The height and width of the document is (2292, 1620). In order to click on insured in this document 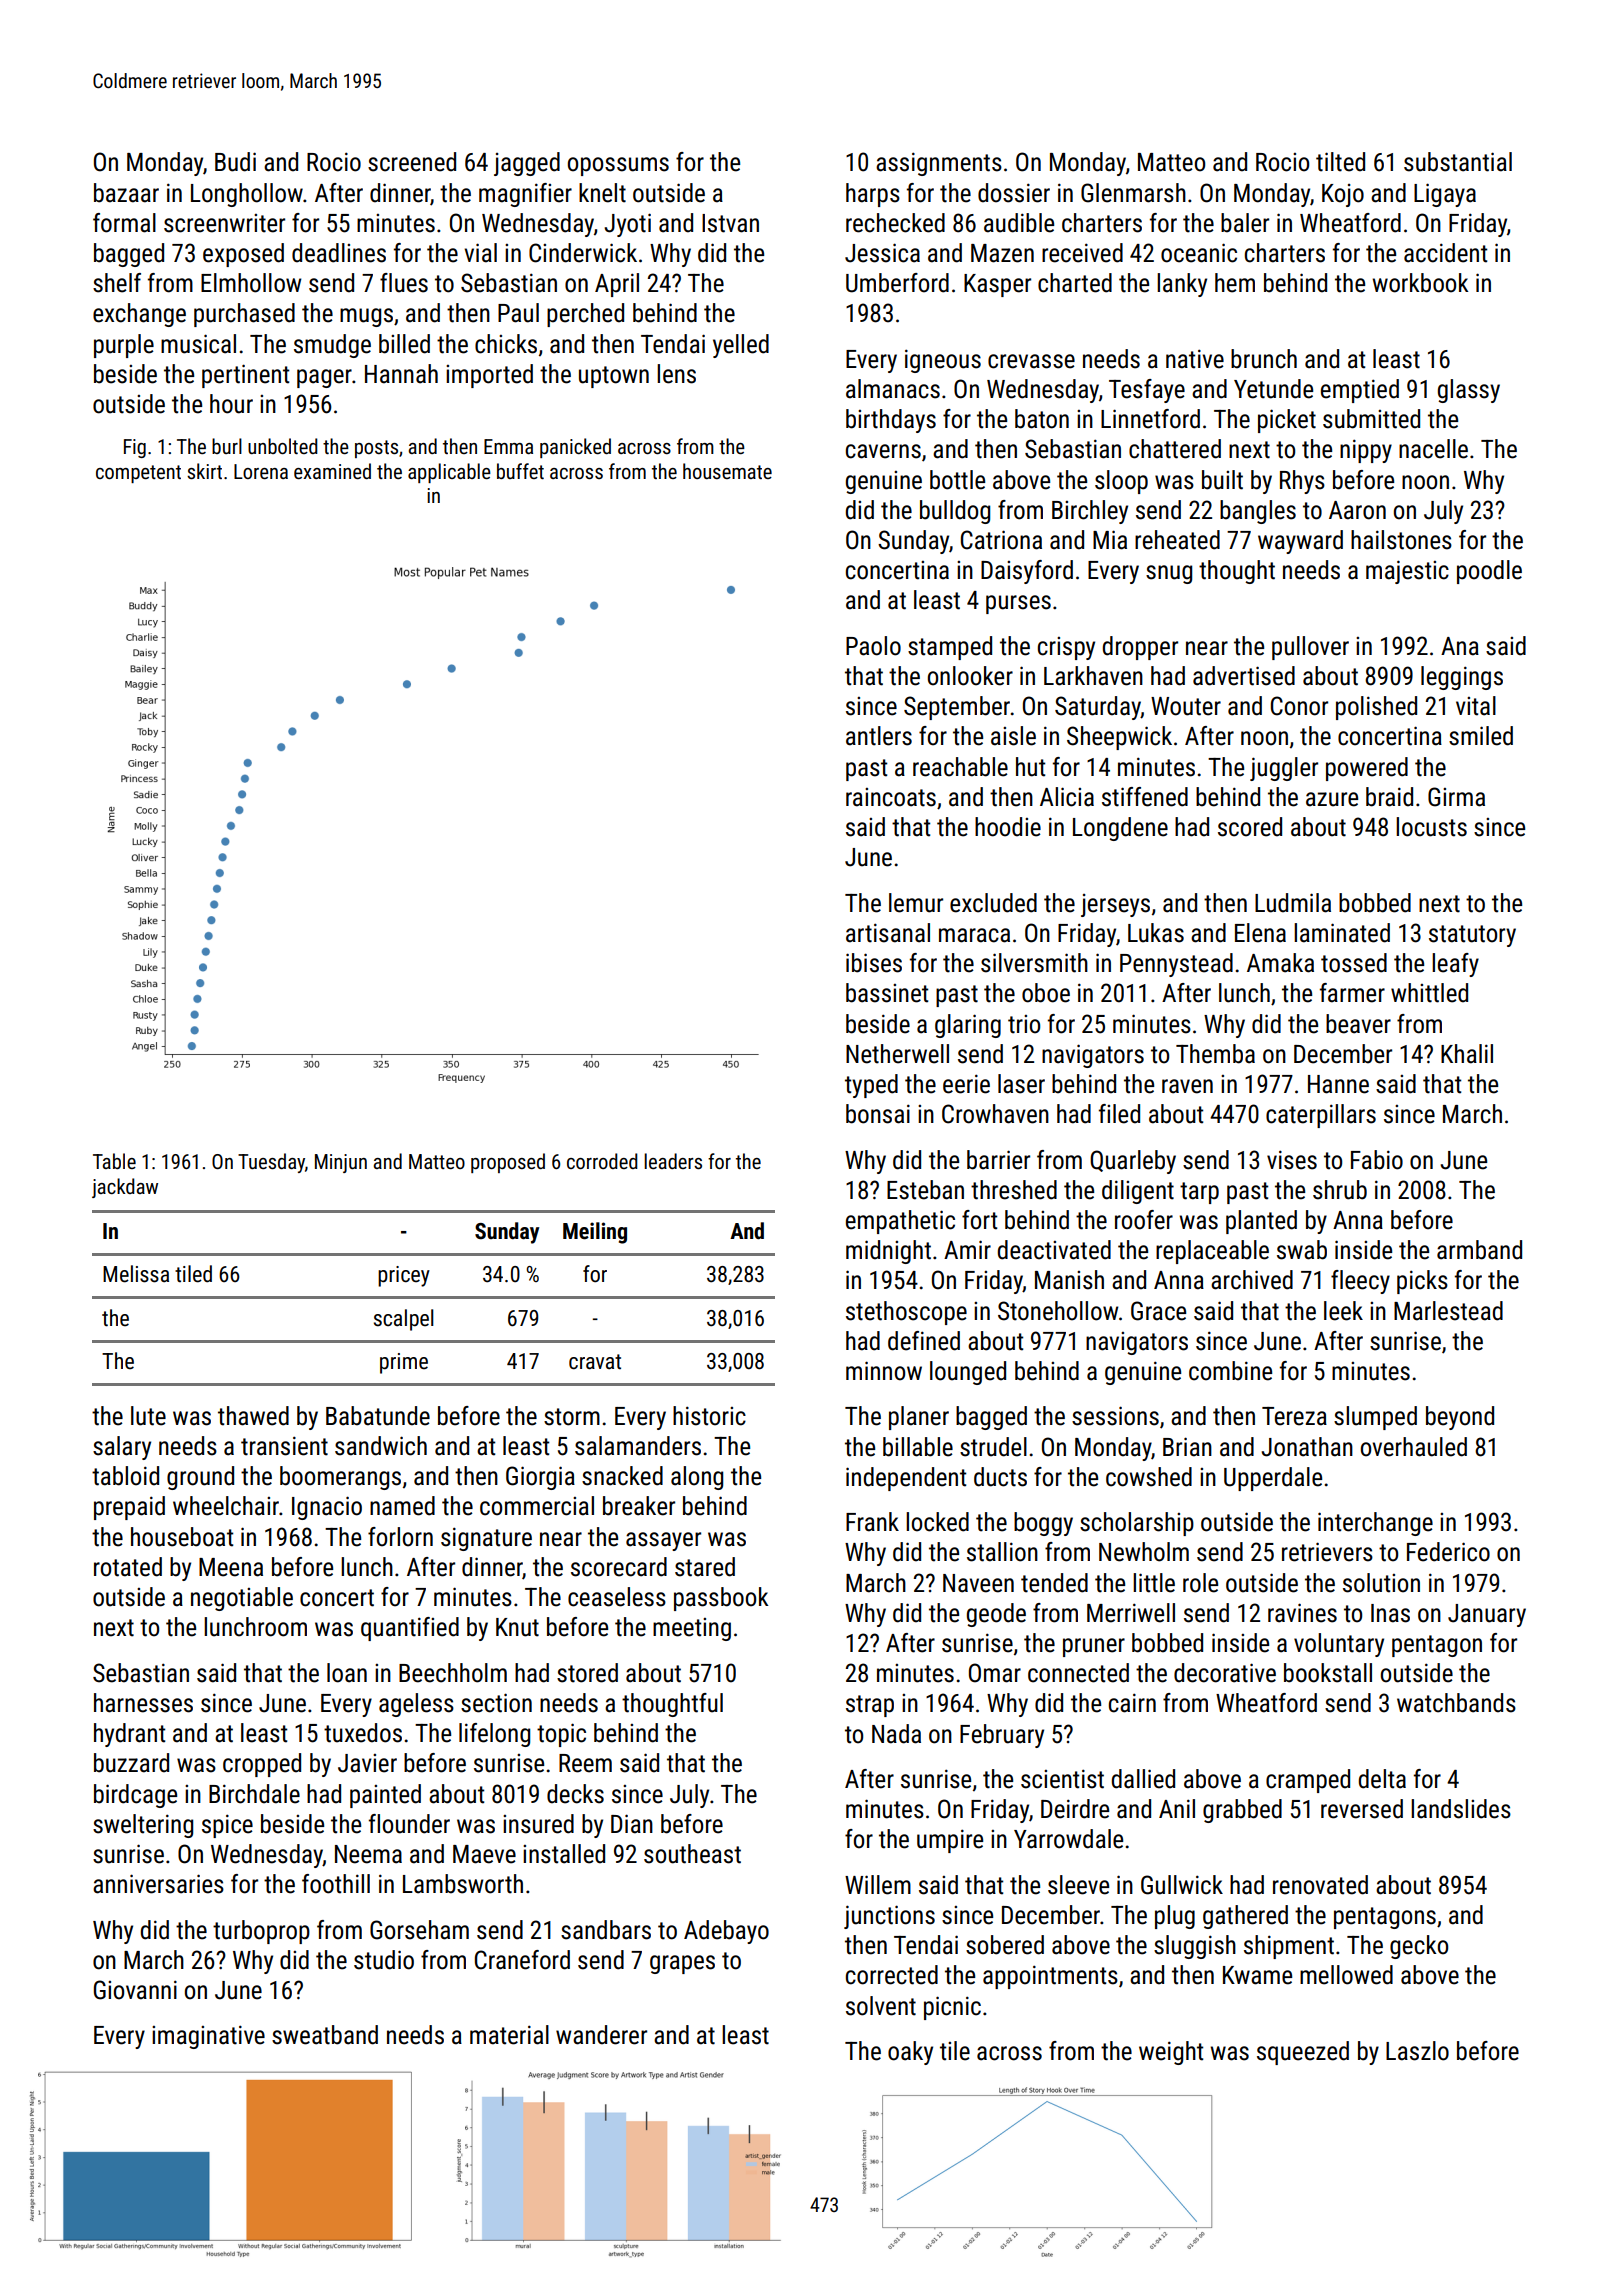, I will do `click(538, 1824)`.
